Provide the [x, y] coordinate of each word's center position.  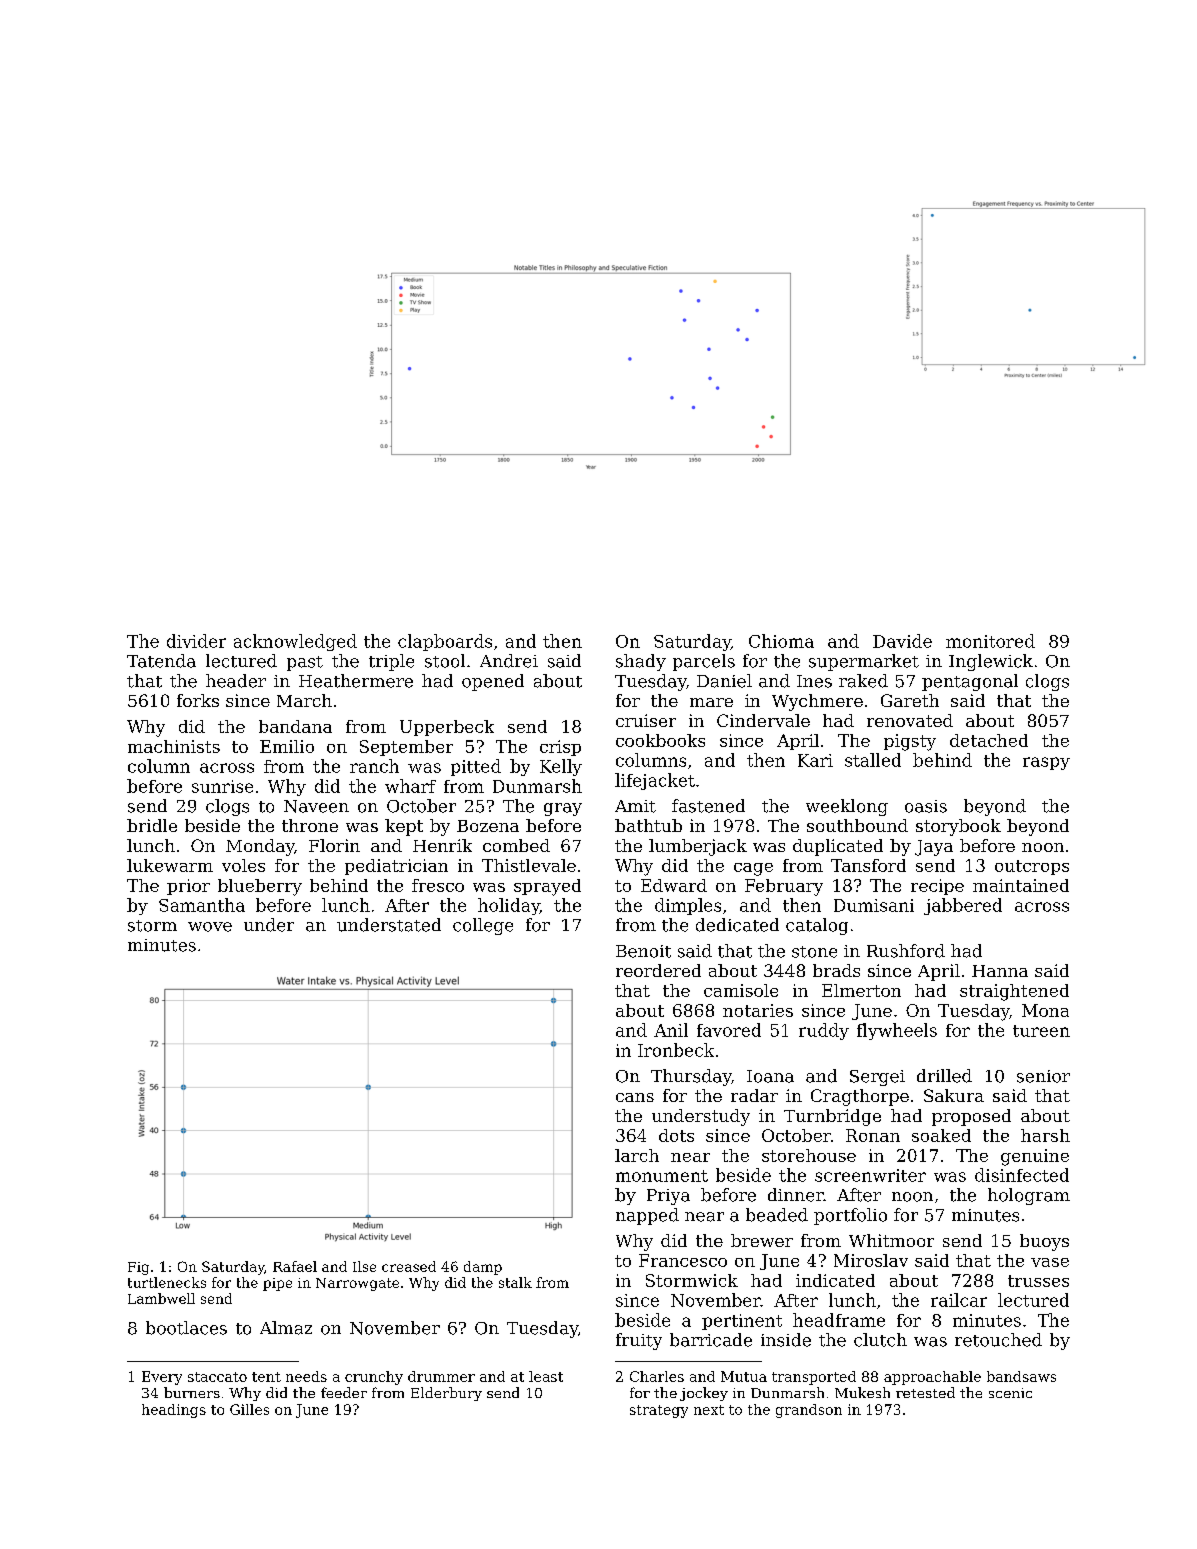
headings [174, 1411]
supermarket [864, 662]
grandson [809, 1411]
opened [493, 682]
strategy [659, 1411]
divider [196, 641]
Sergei [877, 1078]
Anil [671, 1030]
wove [210, 927]
